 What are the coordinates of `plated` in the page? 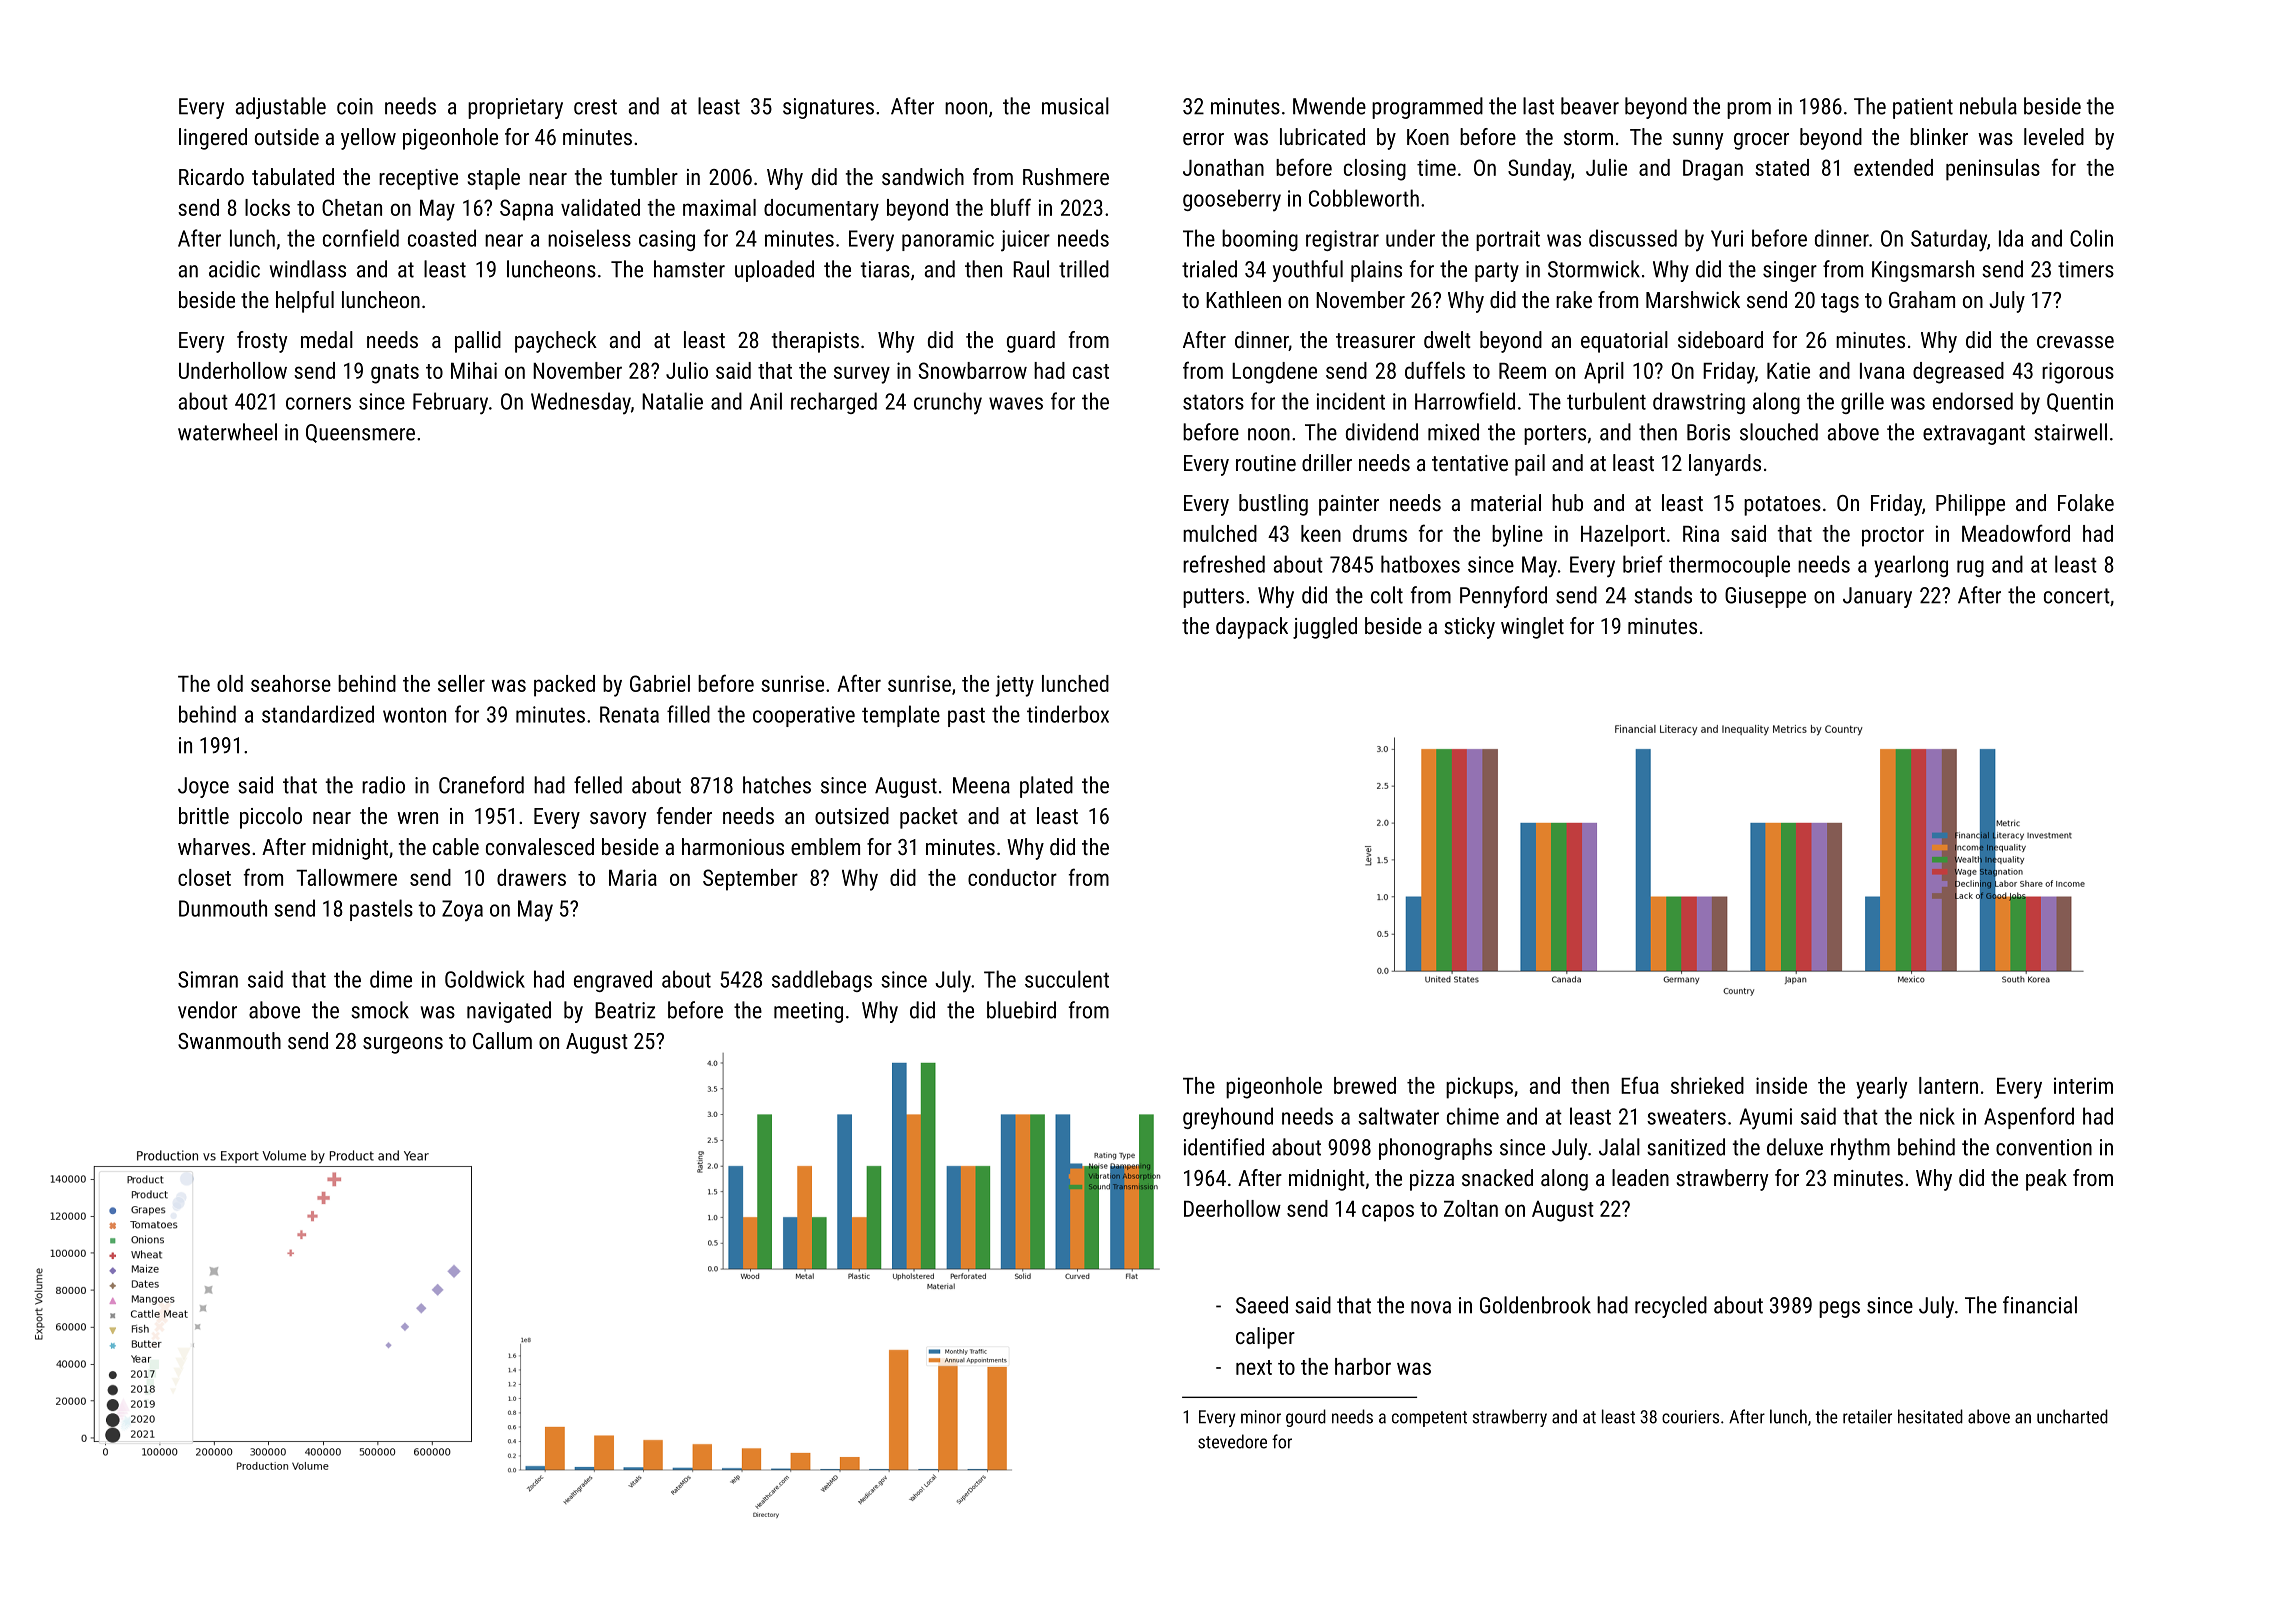 It's located at (1046, 787).
